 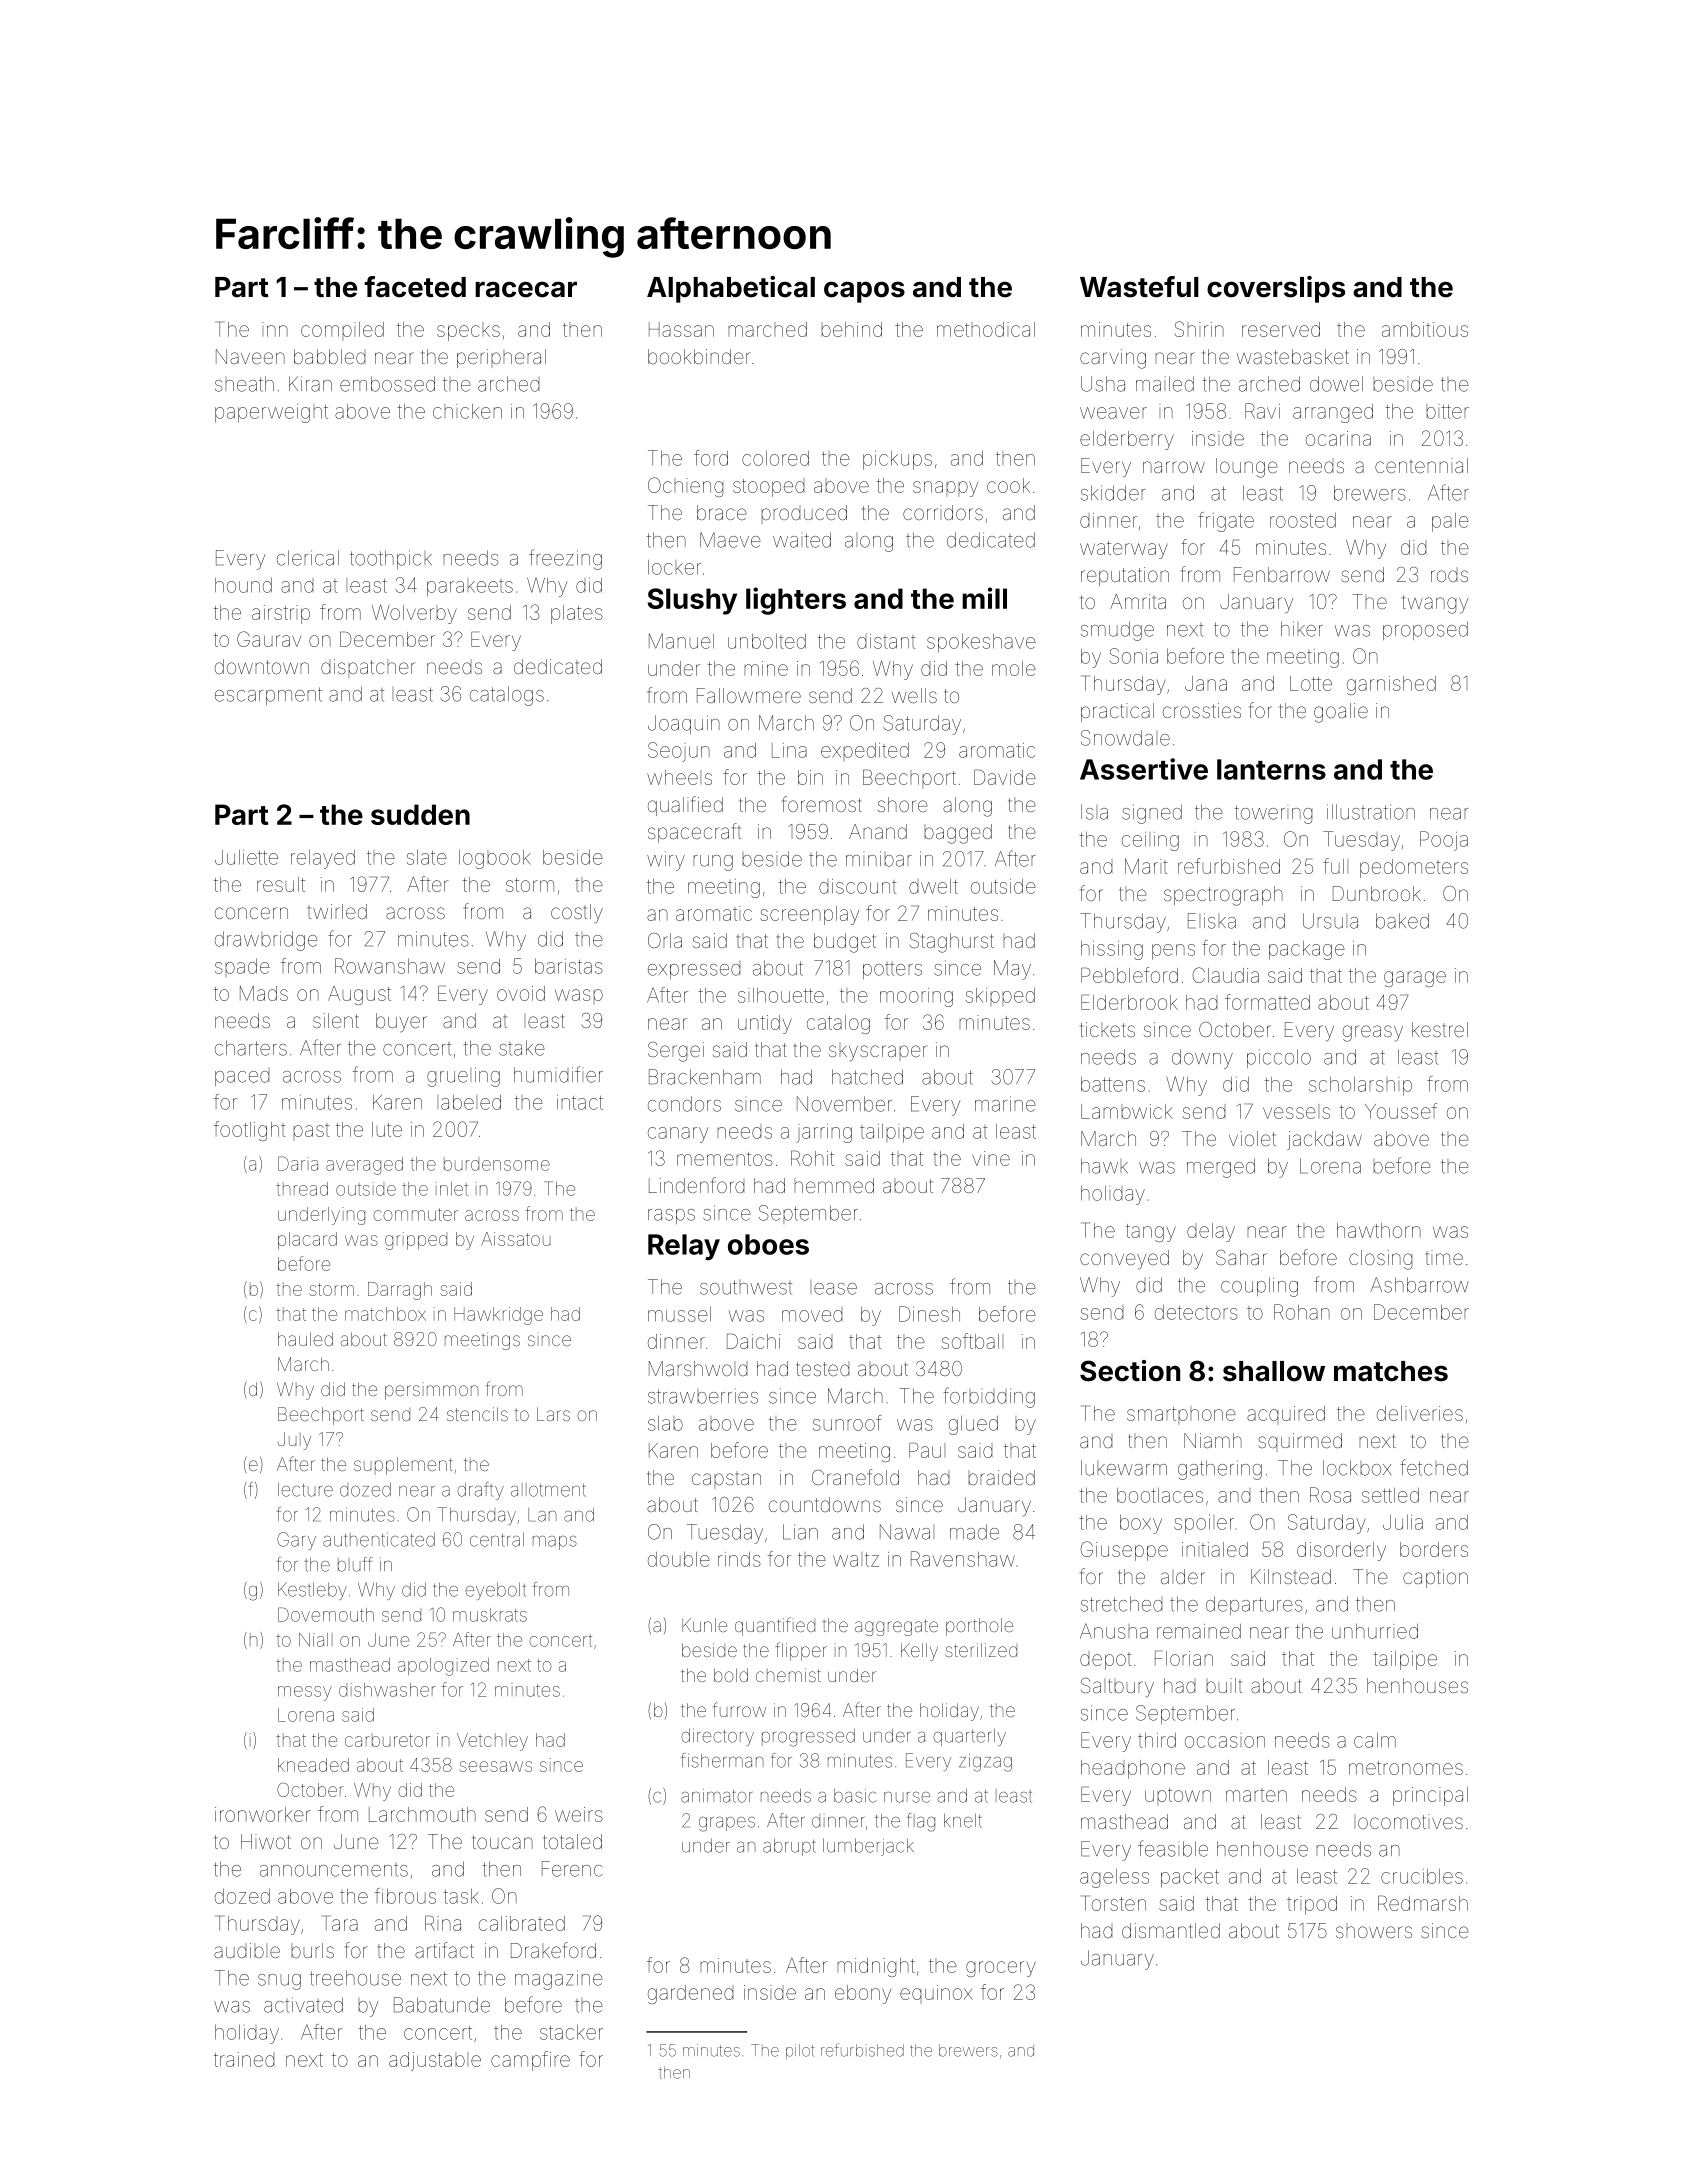 I want to click on charters, so click(x=251, y=1048).
